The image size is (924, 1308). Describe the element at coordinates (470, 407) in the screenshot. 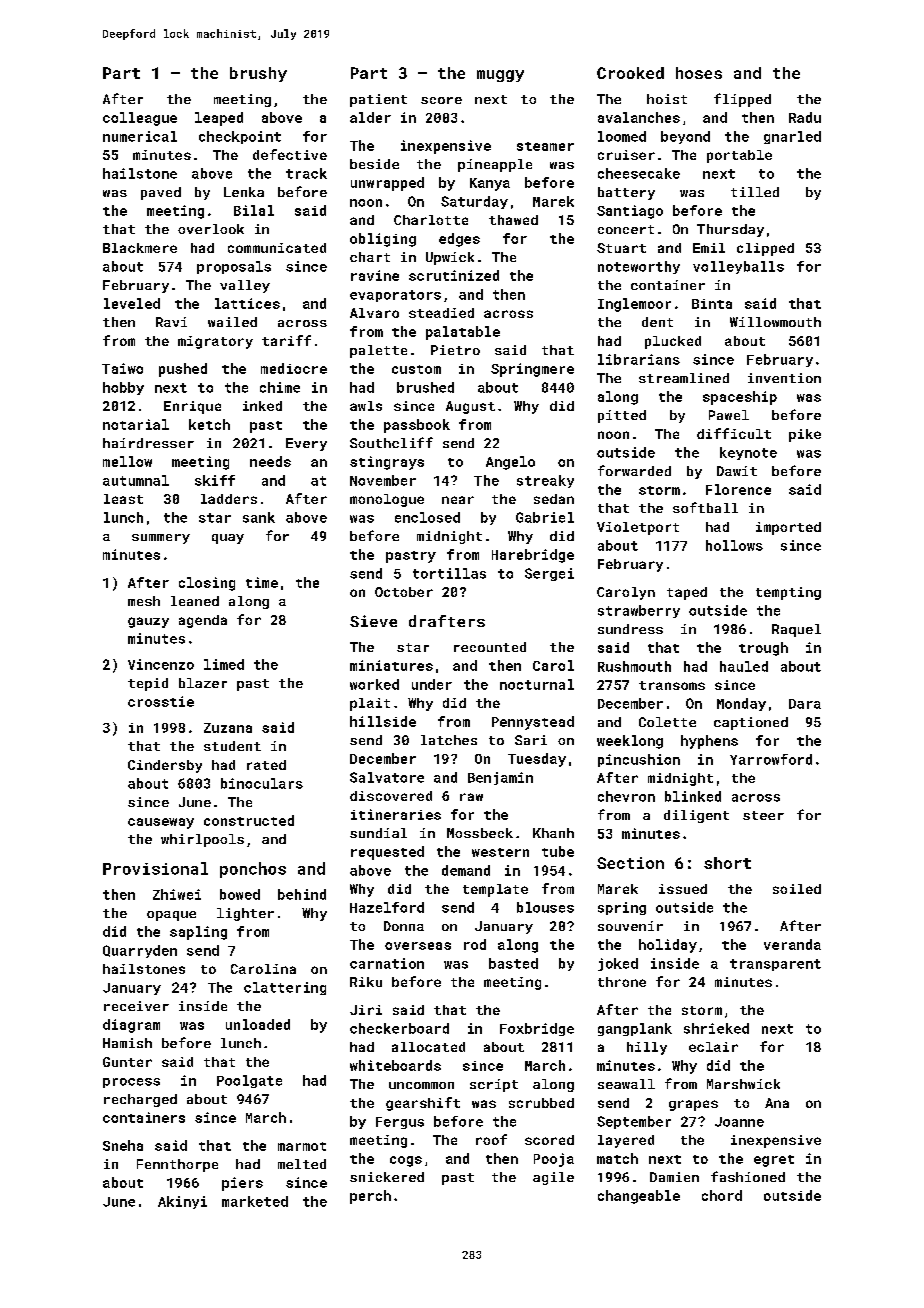

I see `August` at that location.
